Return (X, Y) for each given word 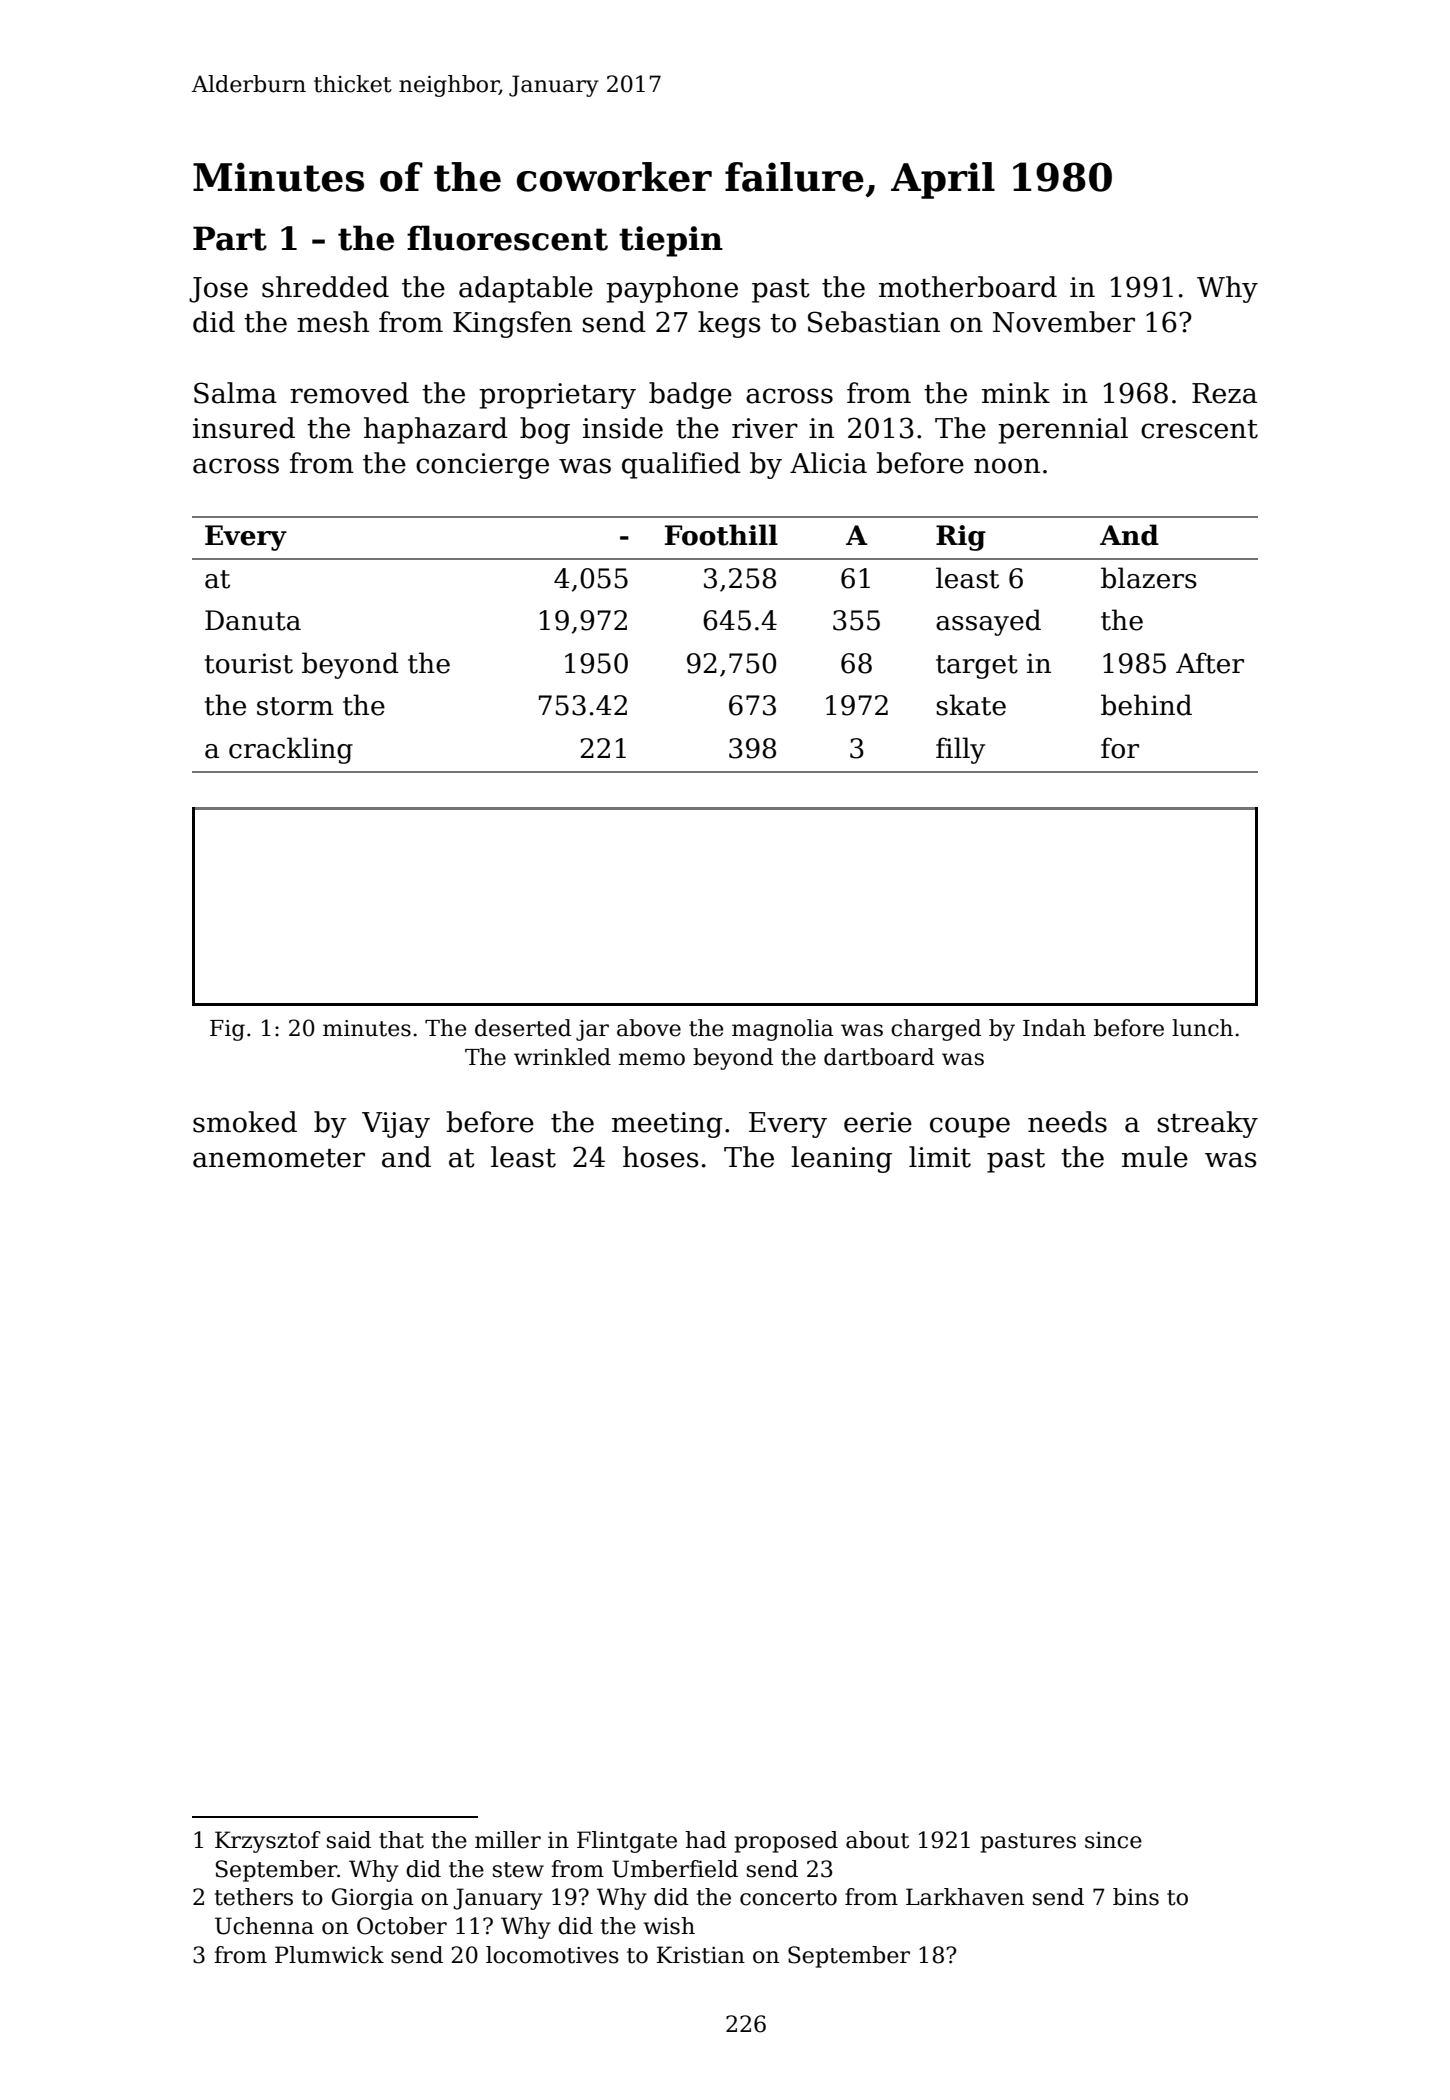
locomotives (552, 1955)
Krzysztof (268, 1842)
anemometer (279, 1158)
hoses (661, 1157)
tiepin (671, 241)
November (1064, 322)
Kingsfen (512, 324)
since (1113, 1840)
